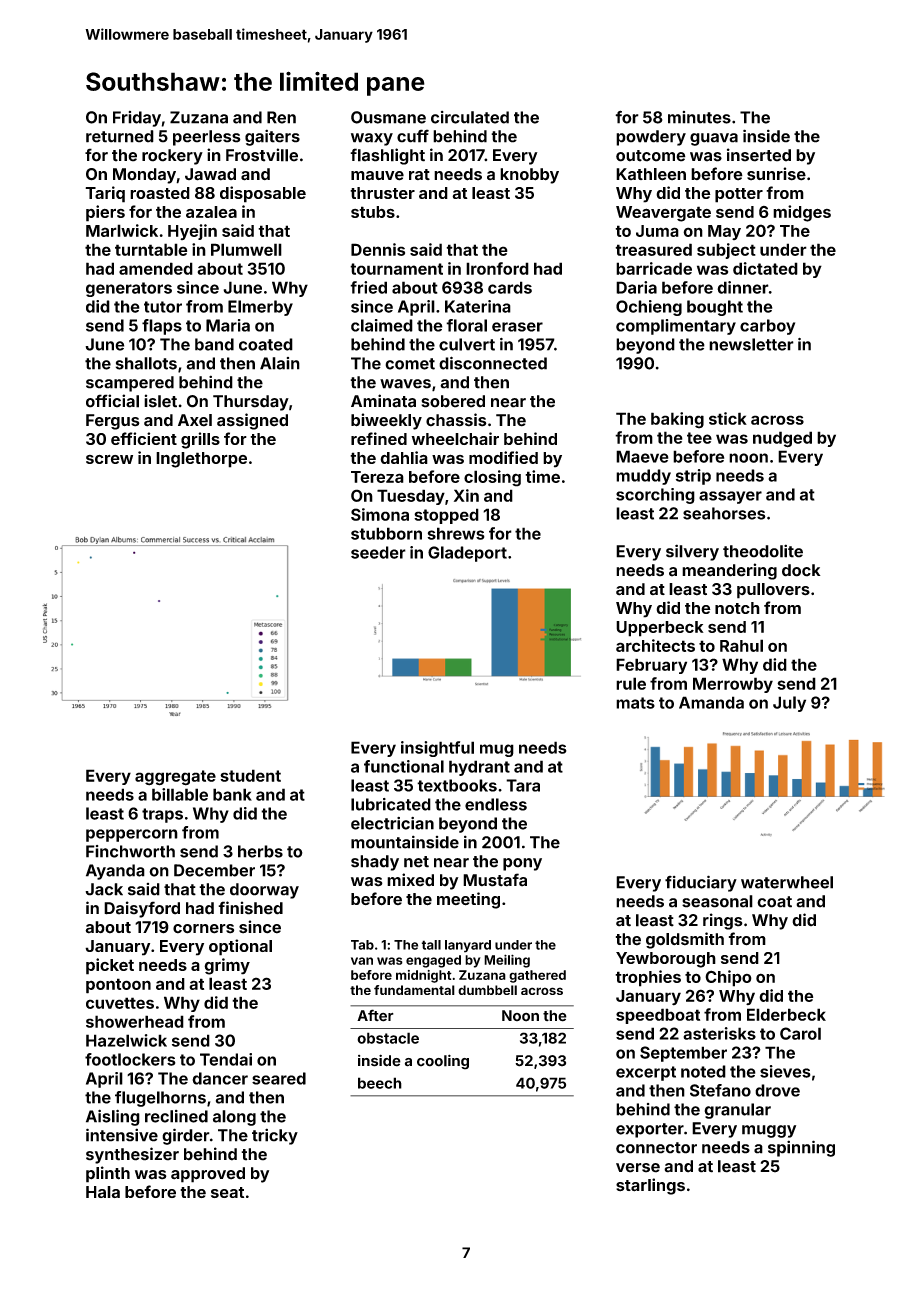 The image size is (924, 1308). What do you see at coordinates (192, 232) in the screenshot?
I see `Hyejin` at bounding box center [192, 232].
